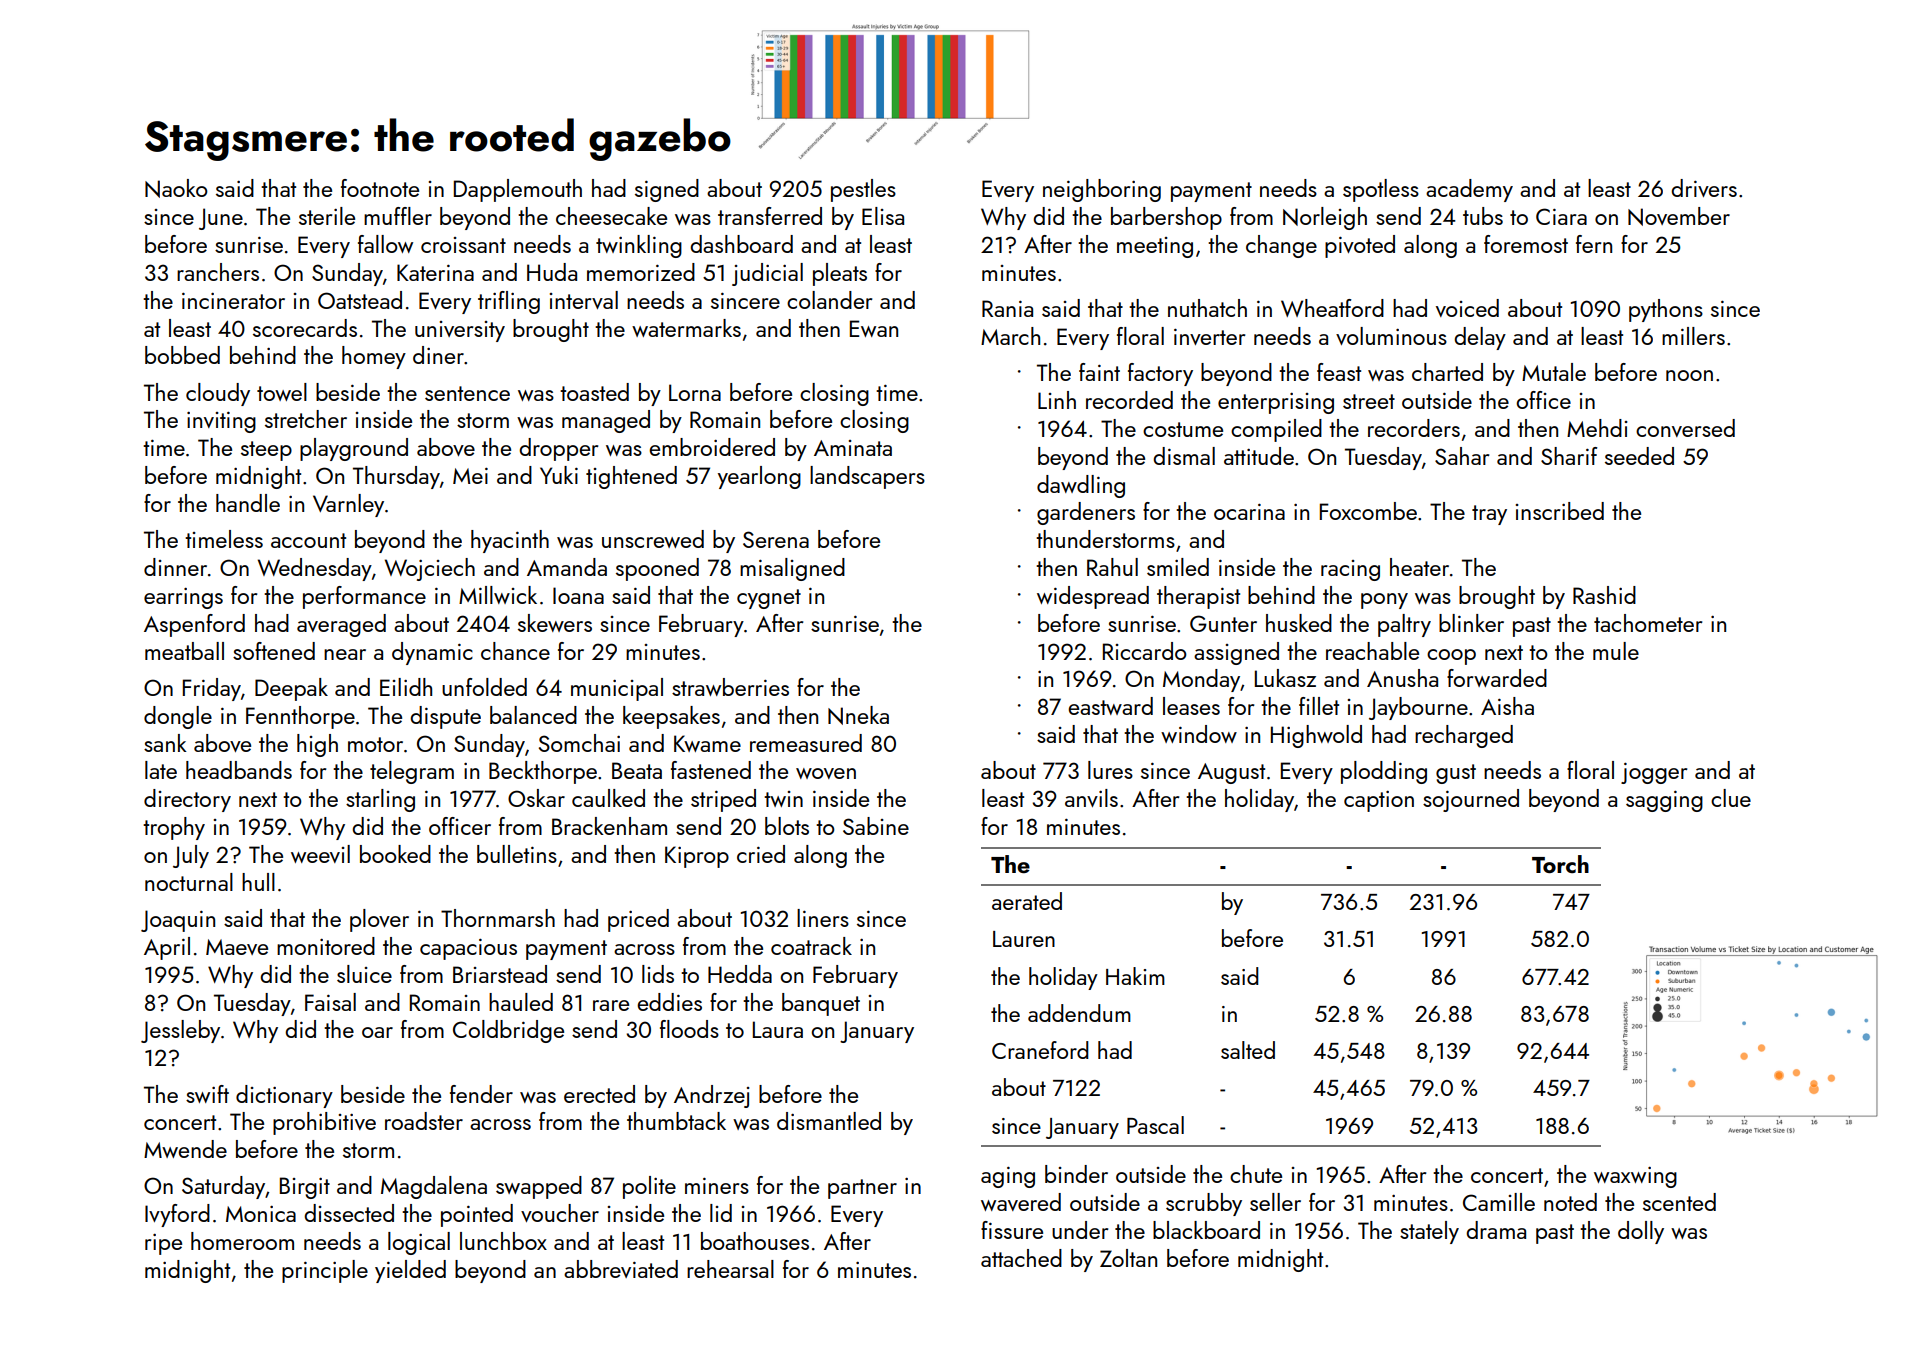  I want to click on Ewan, so click(874, 328).
